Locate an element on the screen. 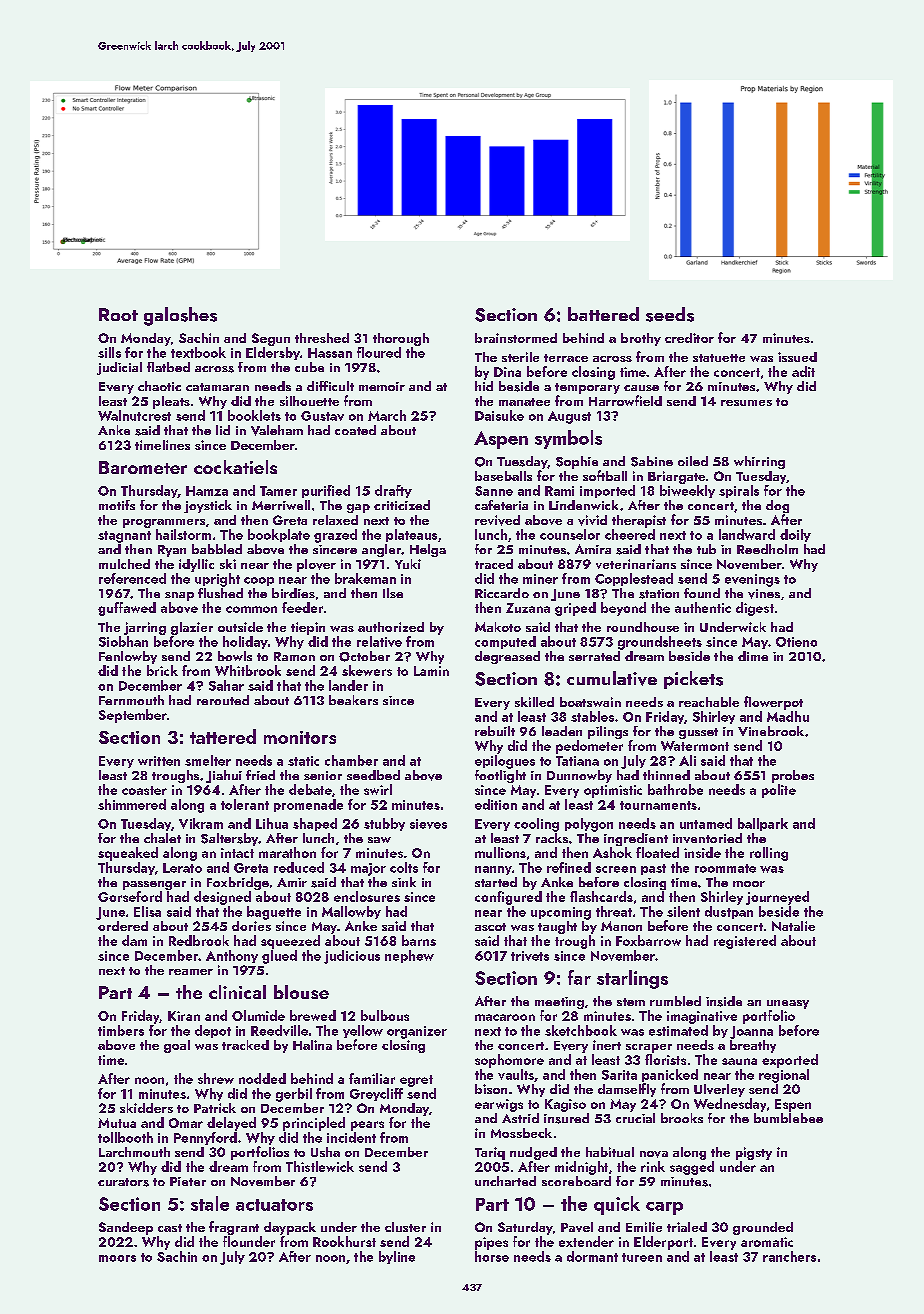 This screenshot has width=924, height=1314. Yuki is located at coordinates (408, 564).
